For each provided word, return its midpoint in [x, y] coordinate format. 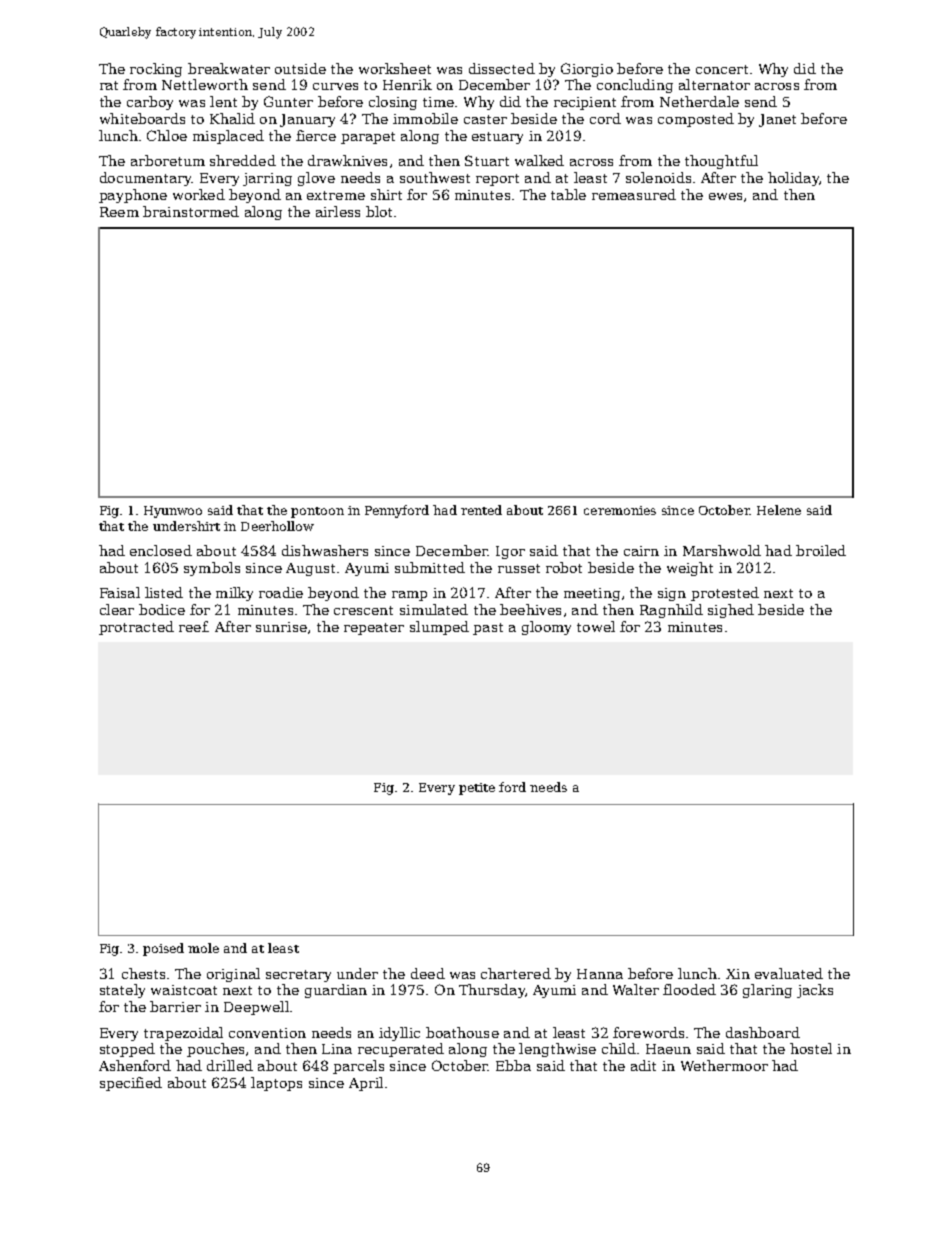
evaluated [789, 973]
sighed [731, 611]
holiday [793, 179]
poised [163, 949]
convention [267, 1033]
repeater [374, 629]
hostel [811, 1048]
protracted [136, 628]
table [568, 194]
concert [722, 69]
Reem [119, 212]
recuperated [401, 1050]
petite [477, 789]
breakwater [229, 68]
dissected [502, 68]
